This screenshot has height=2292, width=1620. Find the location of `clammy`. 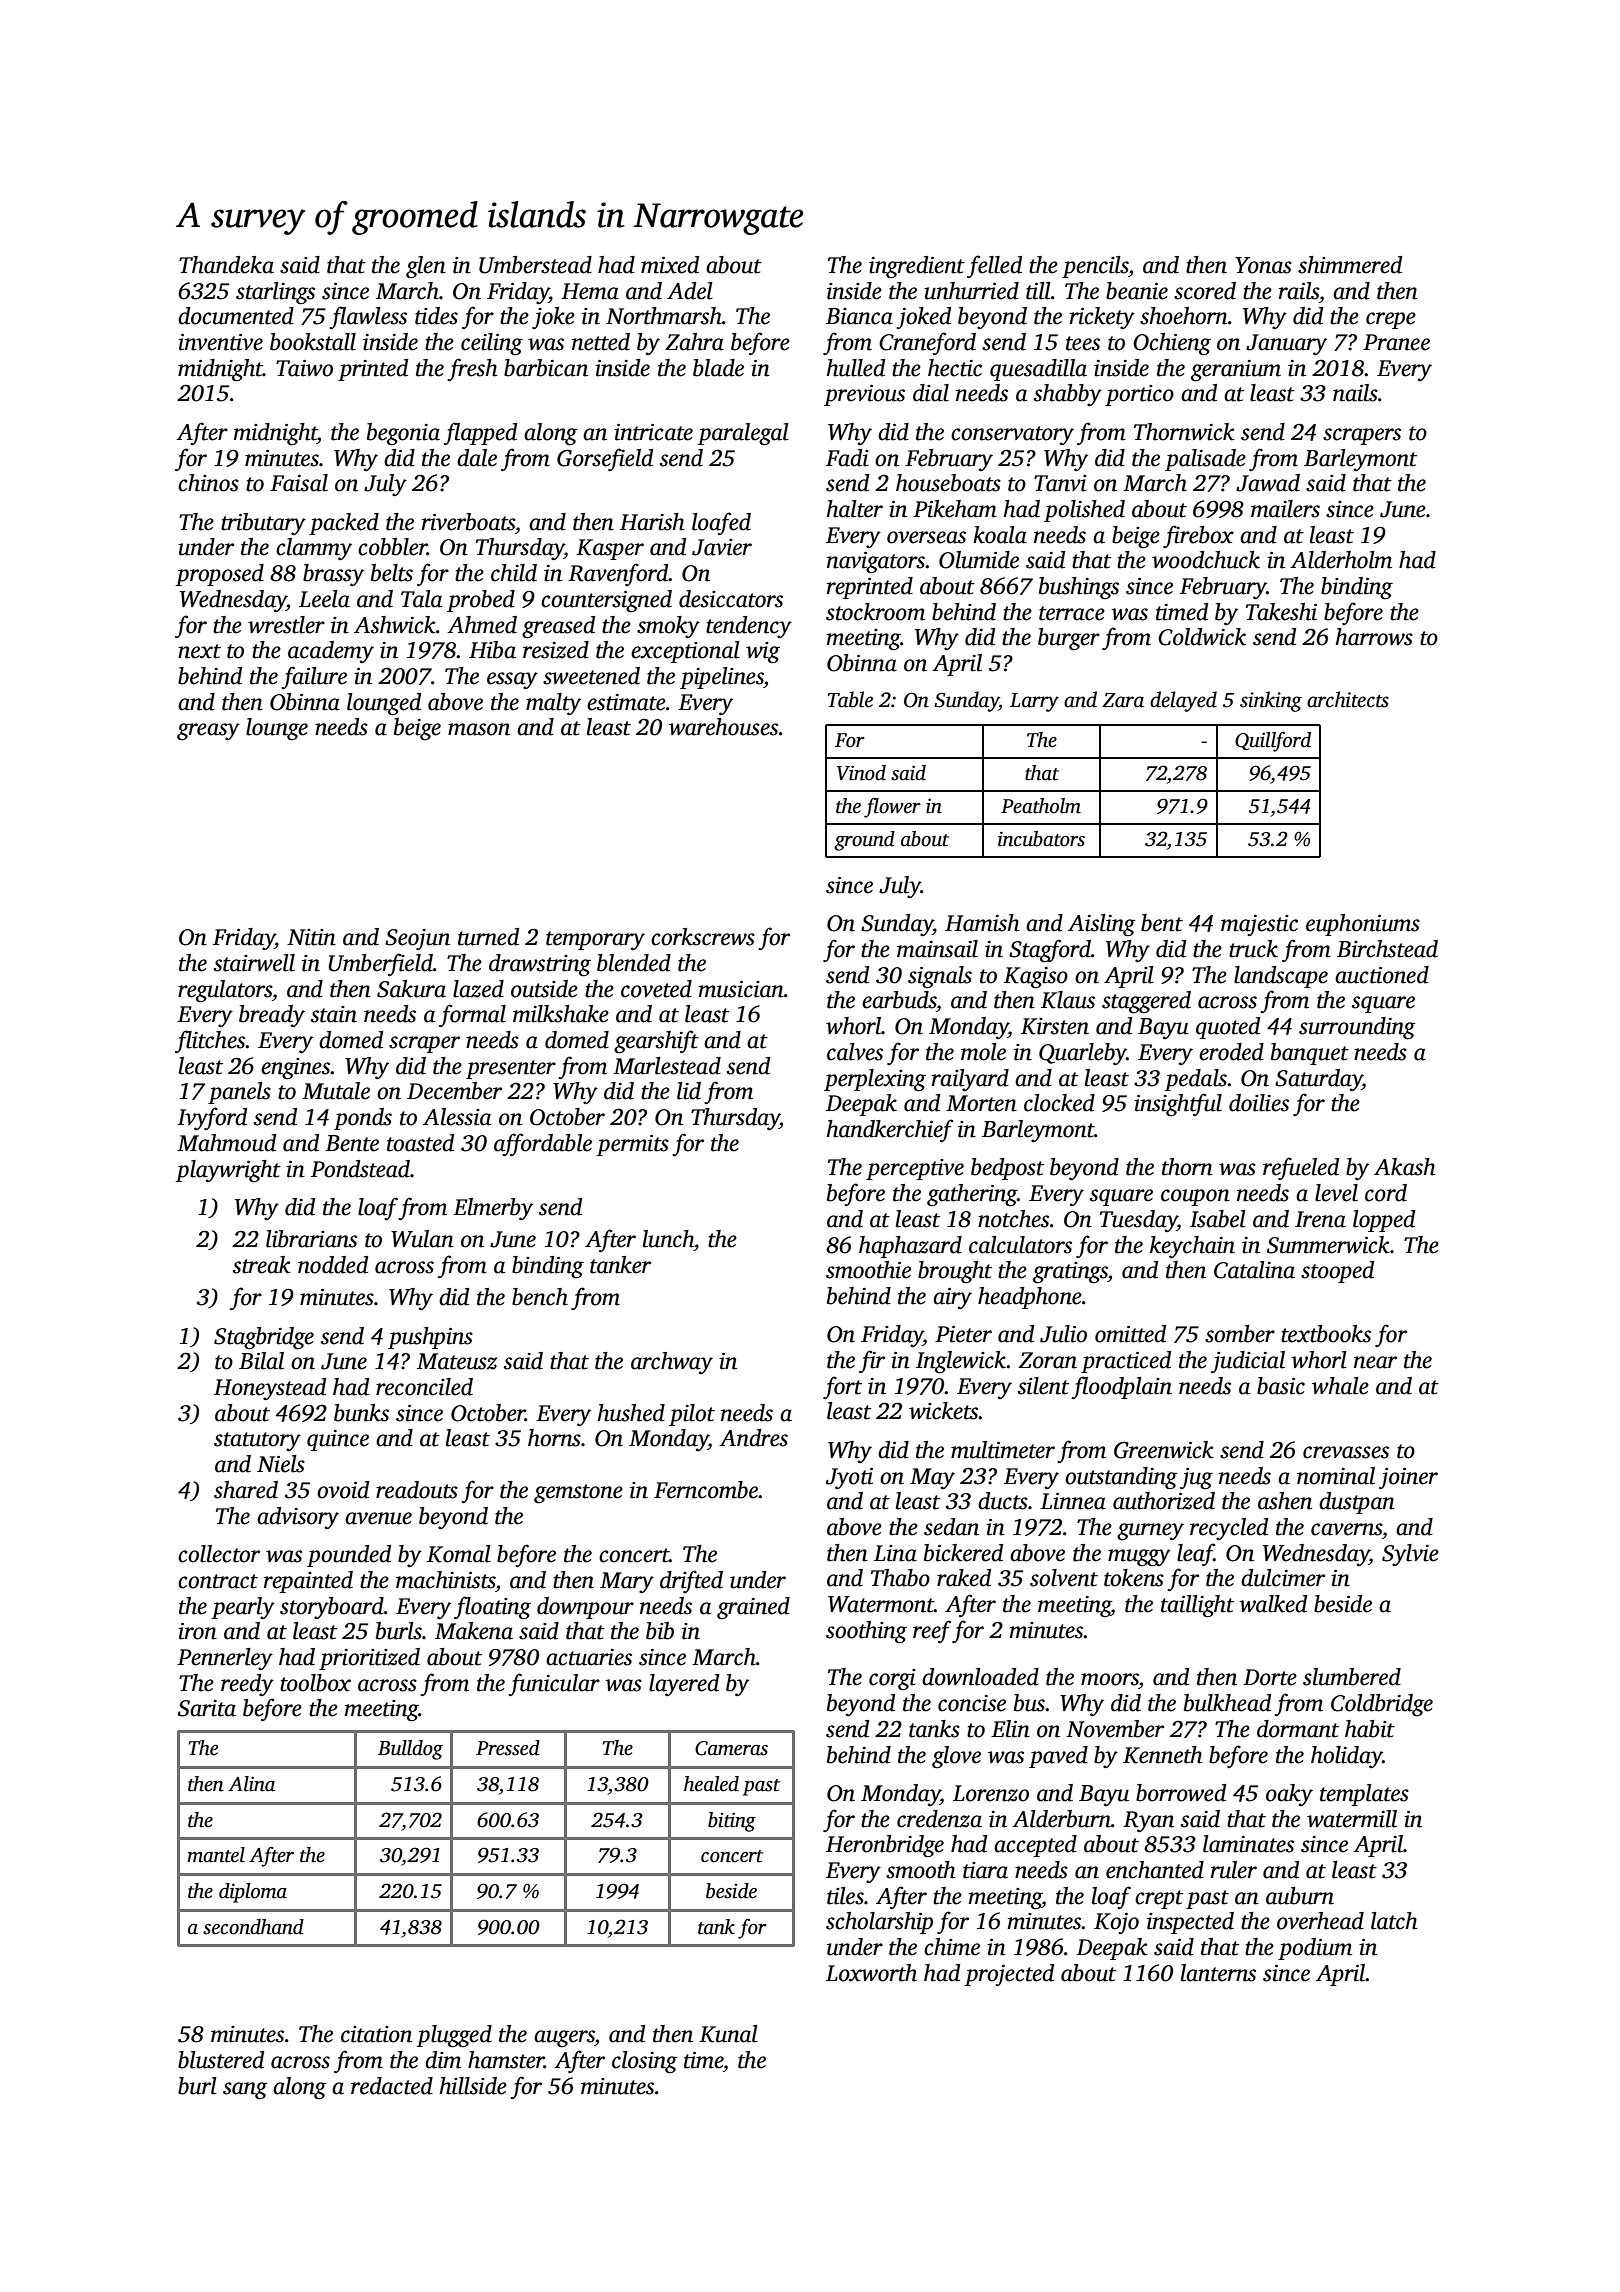

clammy is located at coordinates (314, 549).
